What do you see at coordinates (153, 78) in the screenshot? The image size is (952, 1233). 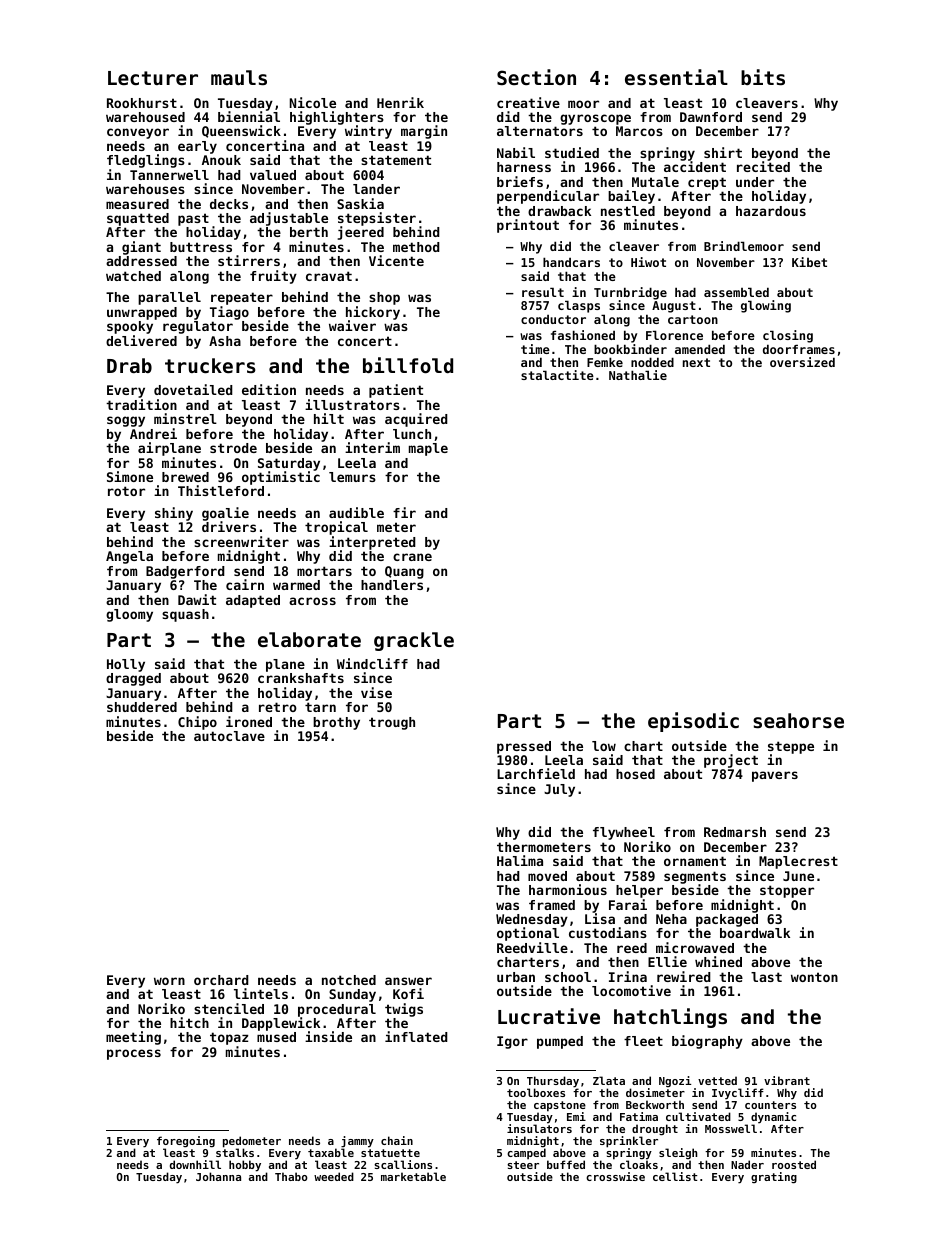 I see `Lecturer` at bounding box center [153, 78].
